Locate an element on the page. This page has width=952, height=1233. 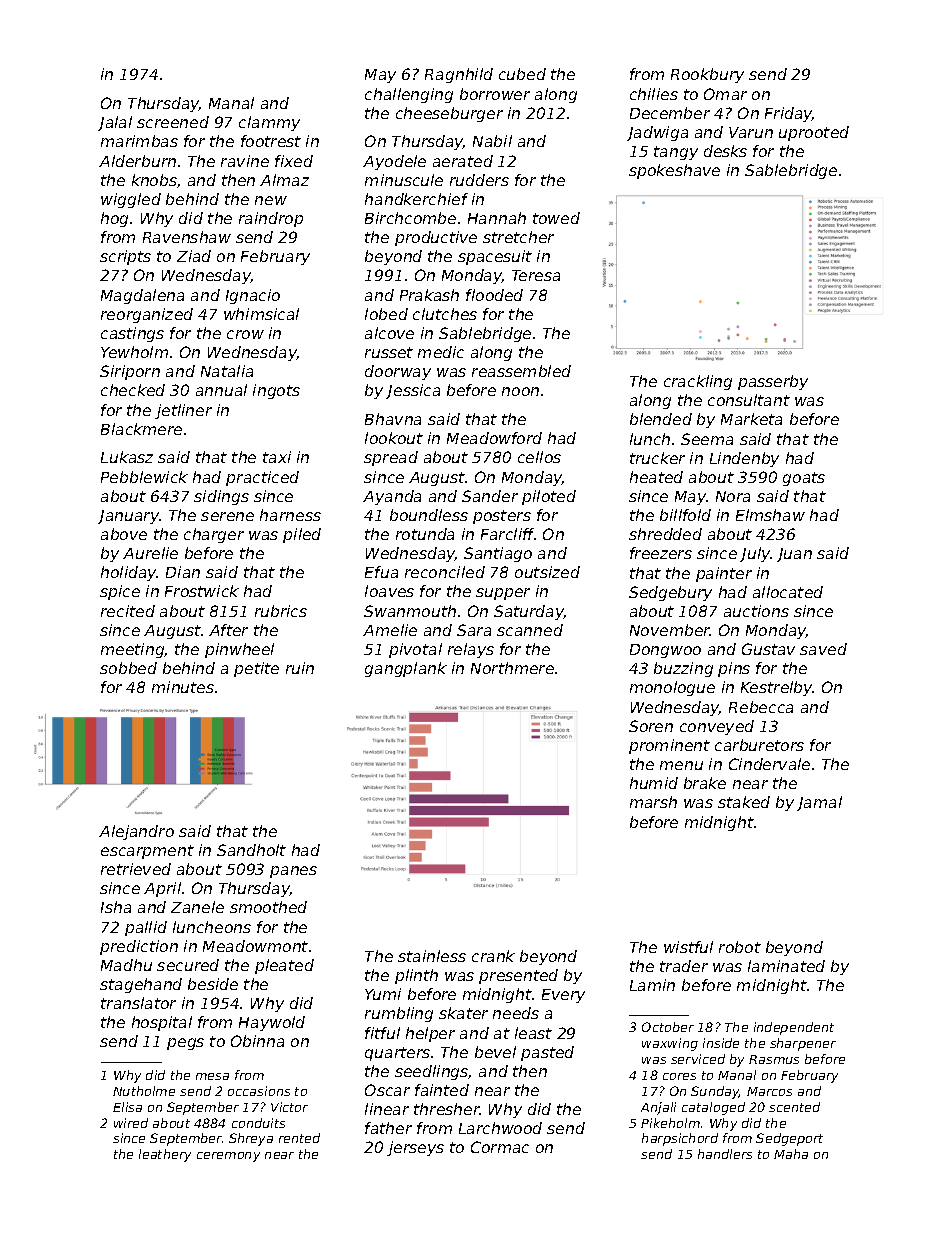
Prakash is located at coordinates (429, 295).
